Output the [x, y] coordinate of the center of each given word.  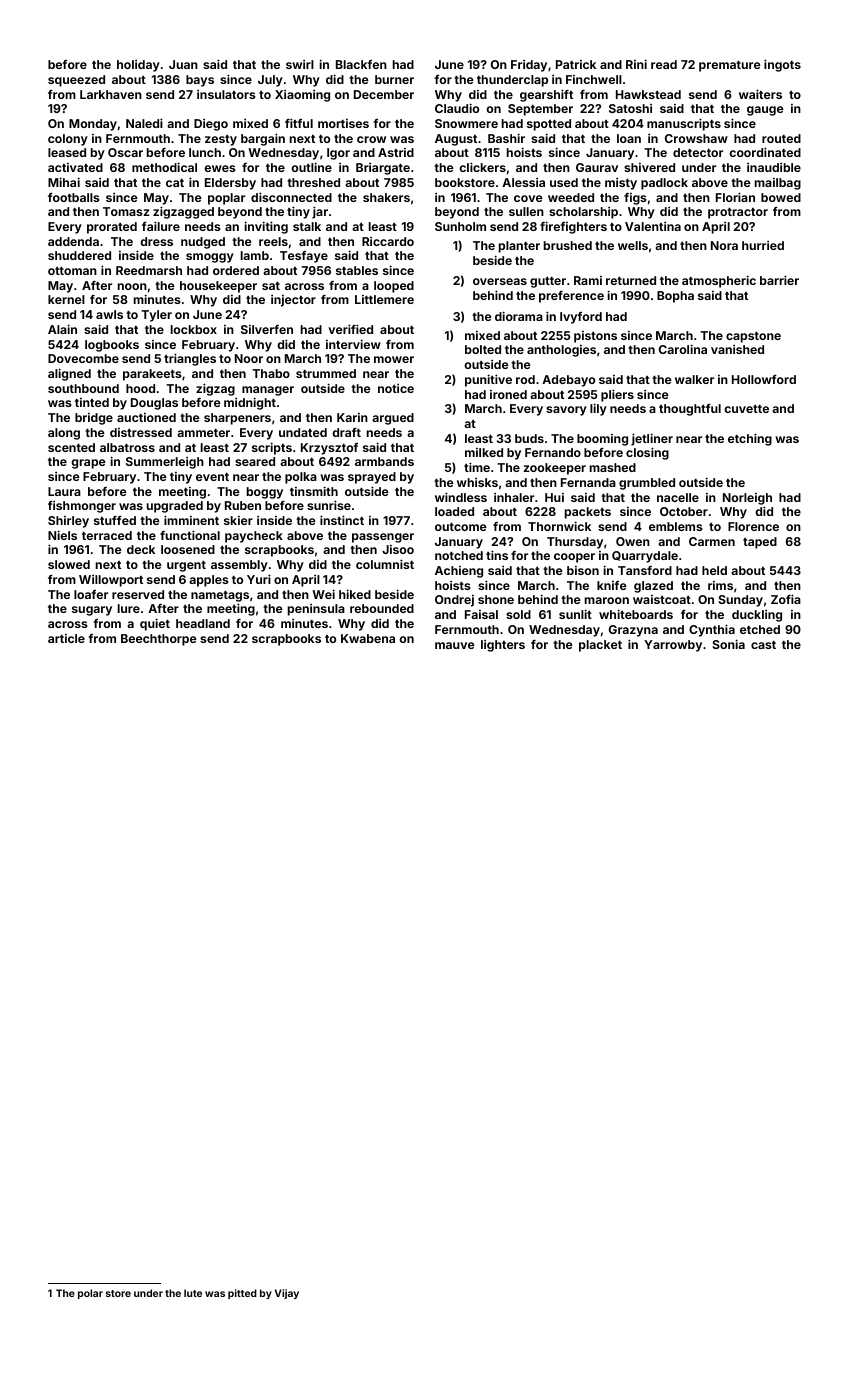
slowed [69, 564]
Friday [529, 66]
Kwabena [368, 638]
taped [760, 543]
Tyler [156, 316]
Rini [636, 64]
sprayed [372, 478]
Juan [183, 64]
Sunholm [460, 226]
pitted [242, 1294]
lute [193, 1293]
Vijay [287, 1294]
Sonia [728, 644]
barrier [779, 280]
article [66, 638]
